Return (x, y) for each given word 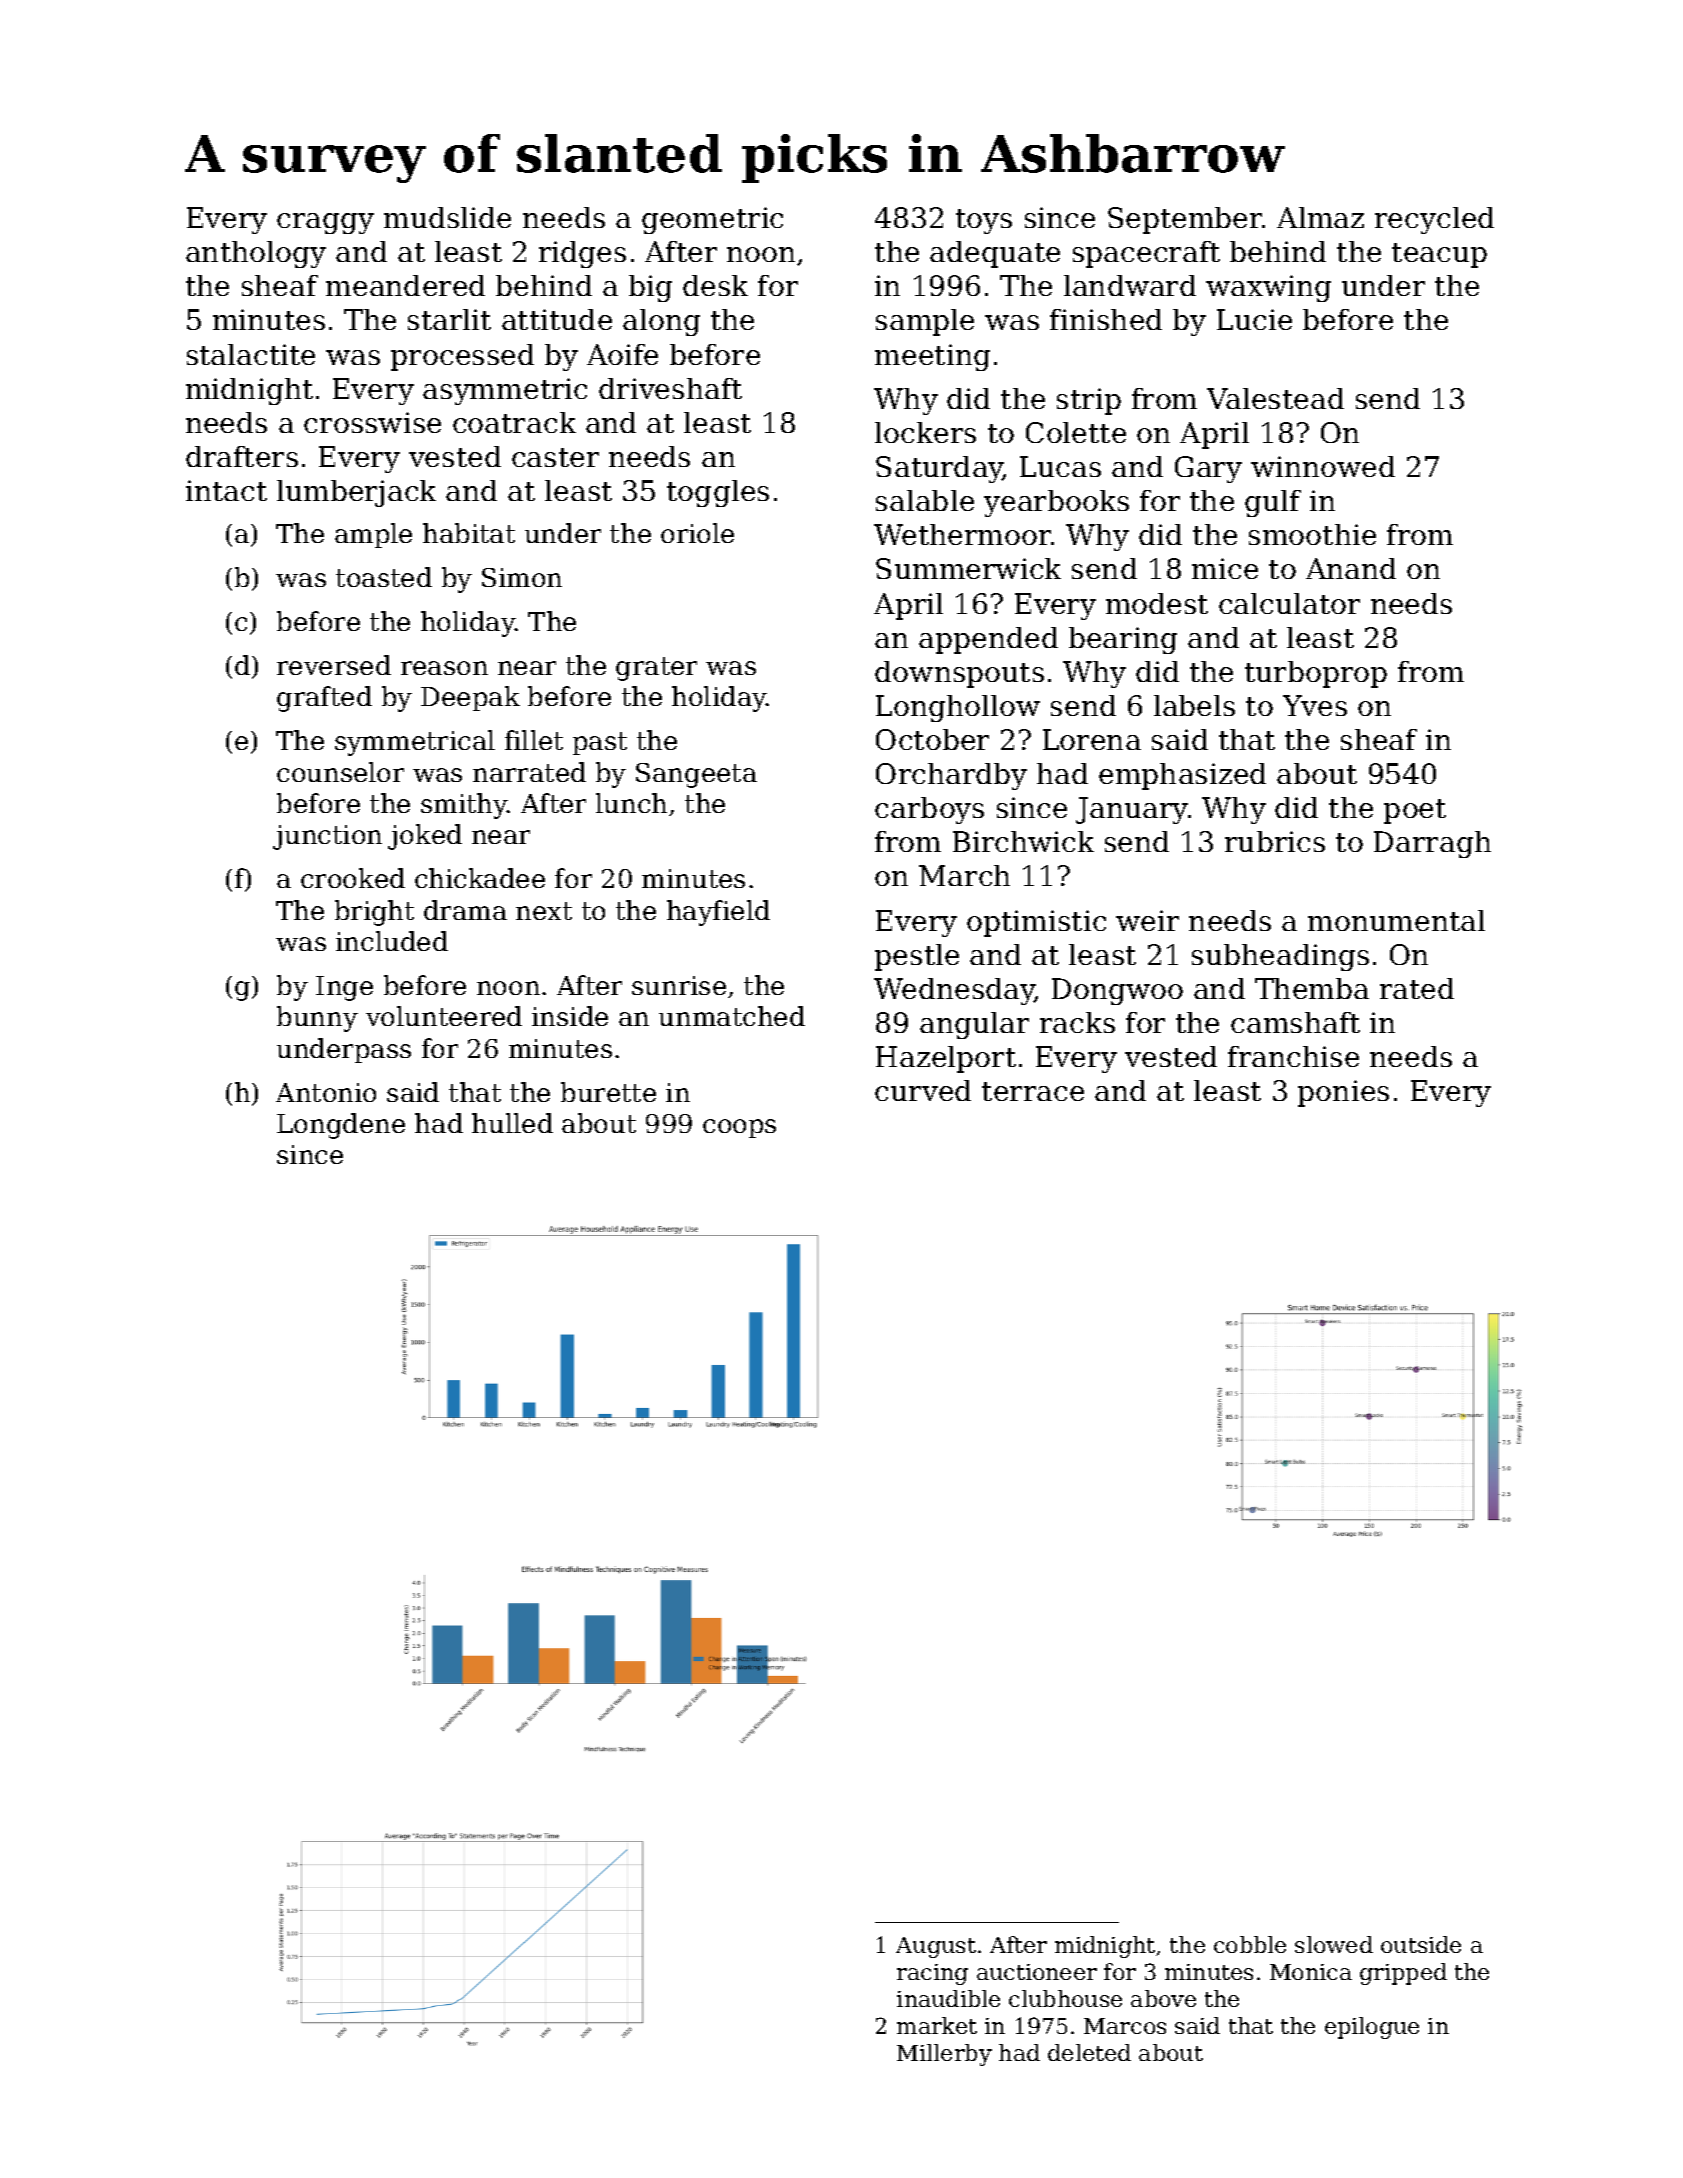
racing (932, 1974)
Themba (1312, 988)
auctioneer (1037, 1972)
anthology (256, 254)
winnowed (1323, 466)
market (937, 2025)
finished (1106, 319)
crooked (353, 878)
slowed (1334, 1944)
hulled (512, 1123)
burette (608, 1092)
